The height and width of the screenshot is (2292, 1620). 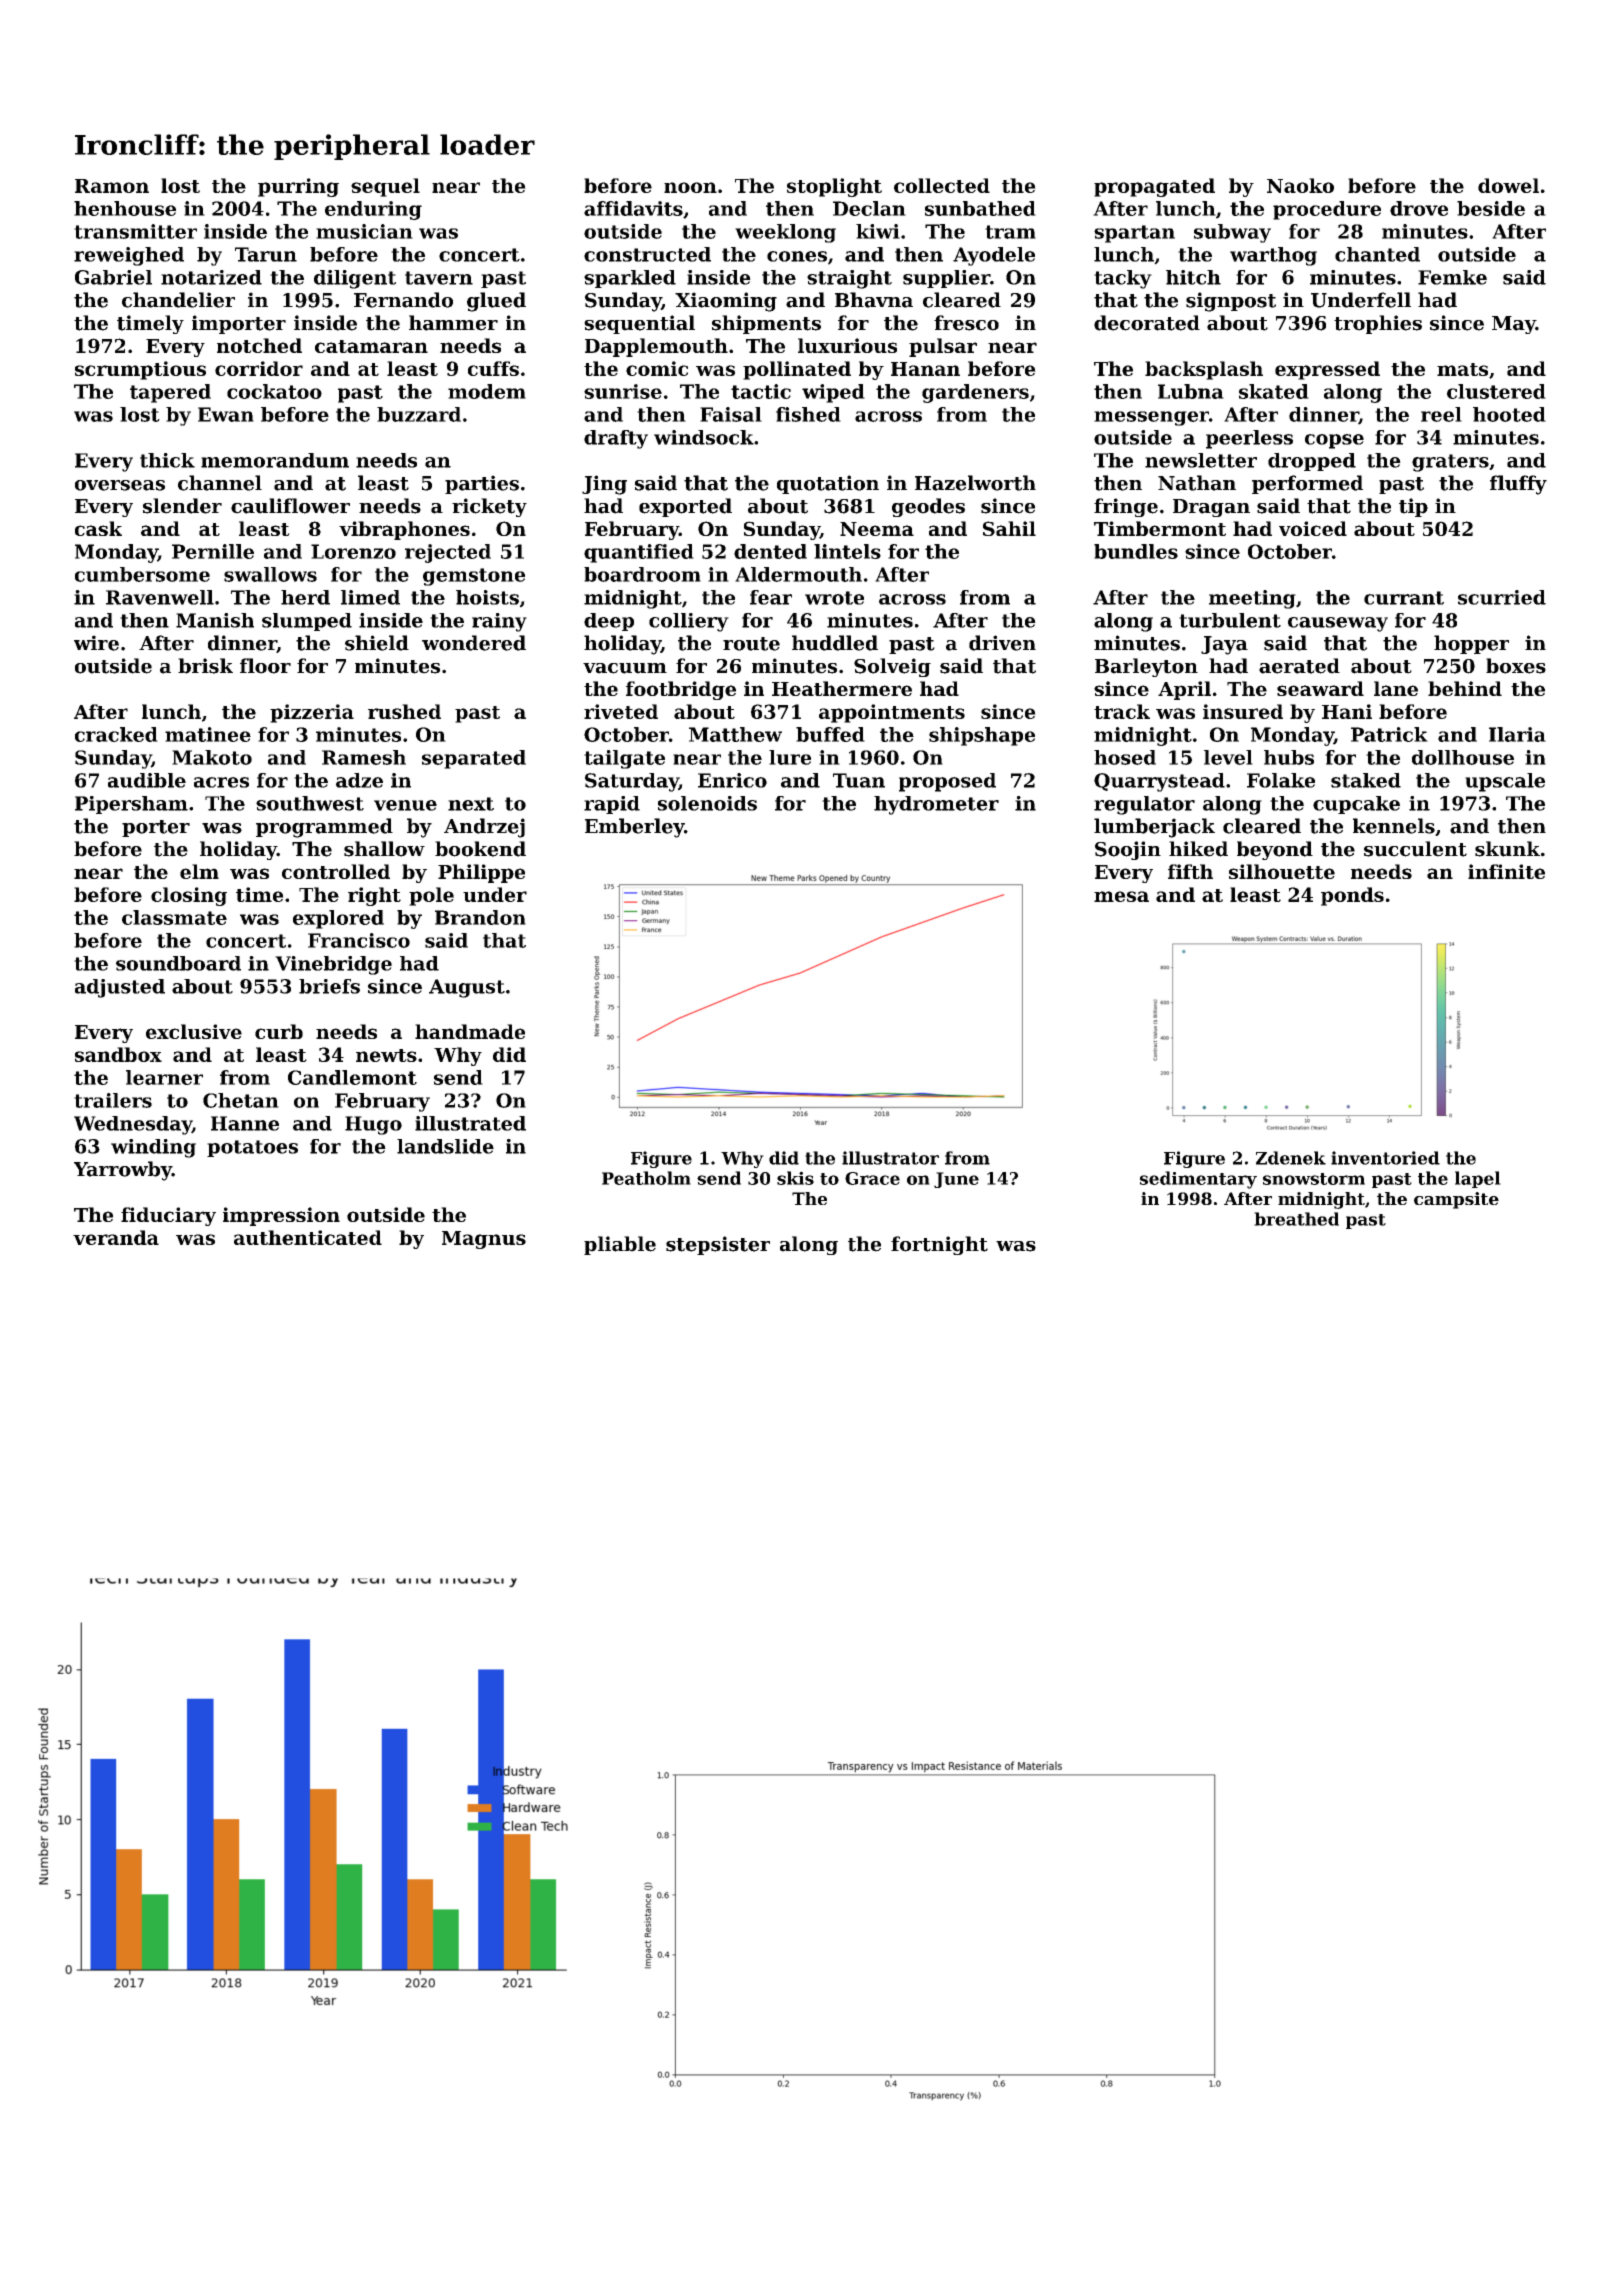 I want to click on scurried, so click(x=1502, y=597).
